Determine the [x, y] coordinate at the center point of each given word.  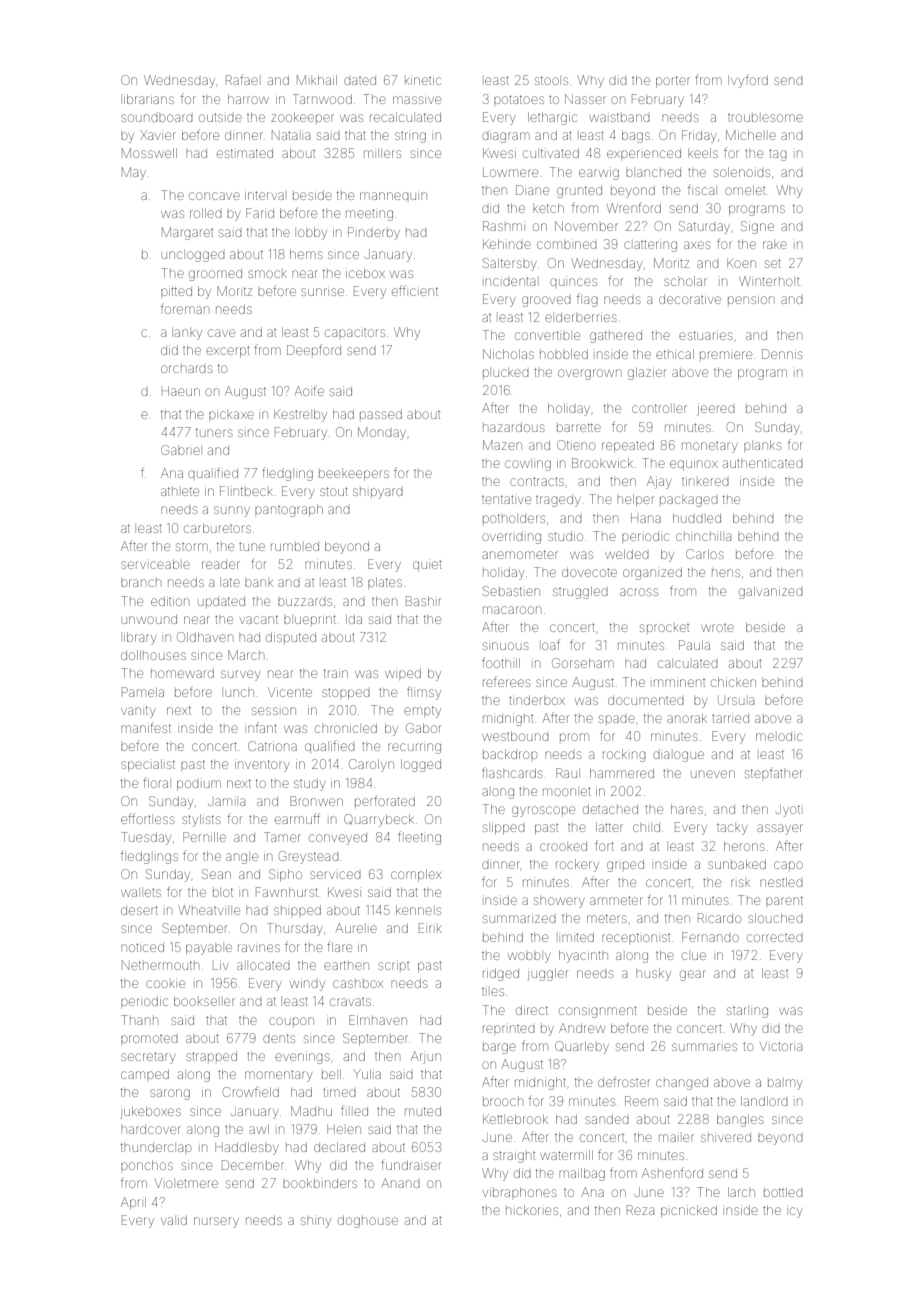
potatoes [519, 99]
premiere [726, 355]
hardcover [151, 1129]
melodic [779, 736]
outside [220, 117]
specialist [148, 765]
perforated [385, 801]
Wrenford [634, 208]
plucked [506, 373]
